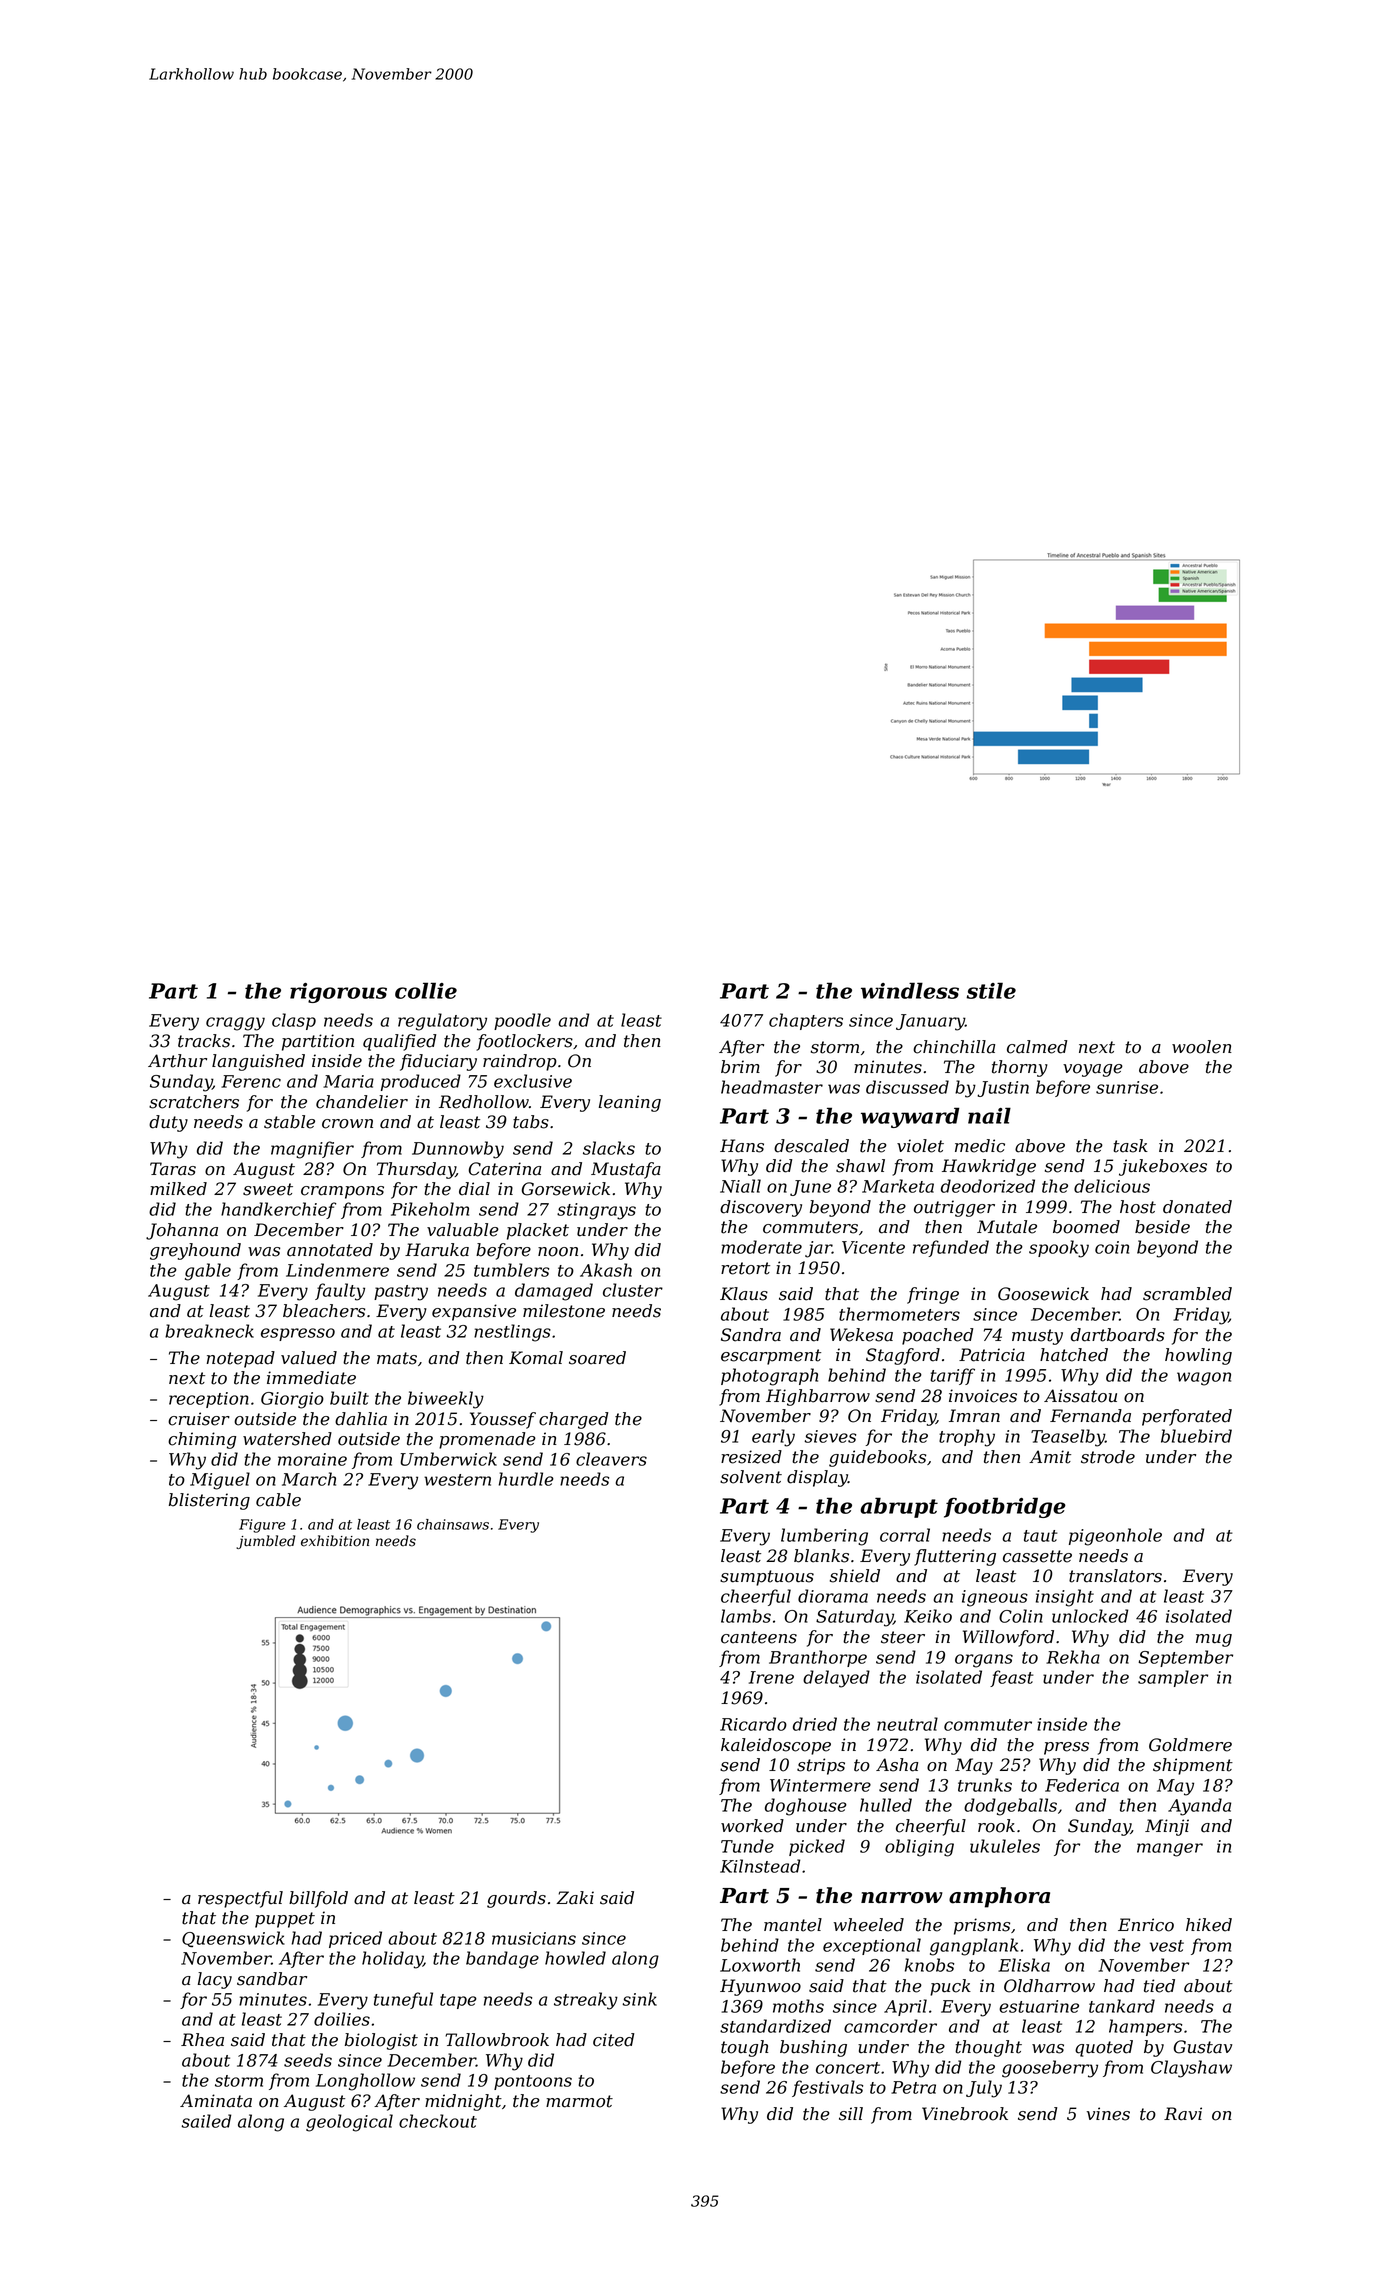 The image size is (1382, 2276). I want to click on retort, so click(745, 1268).
